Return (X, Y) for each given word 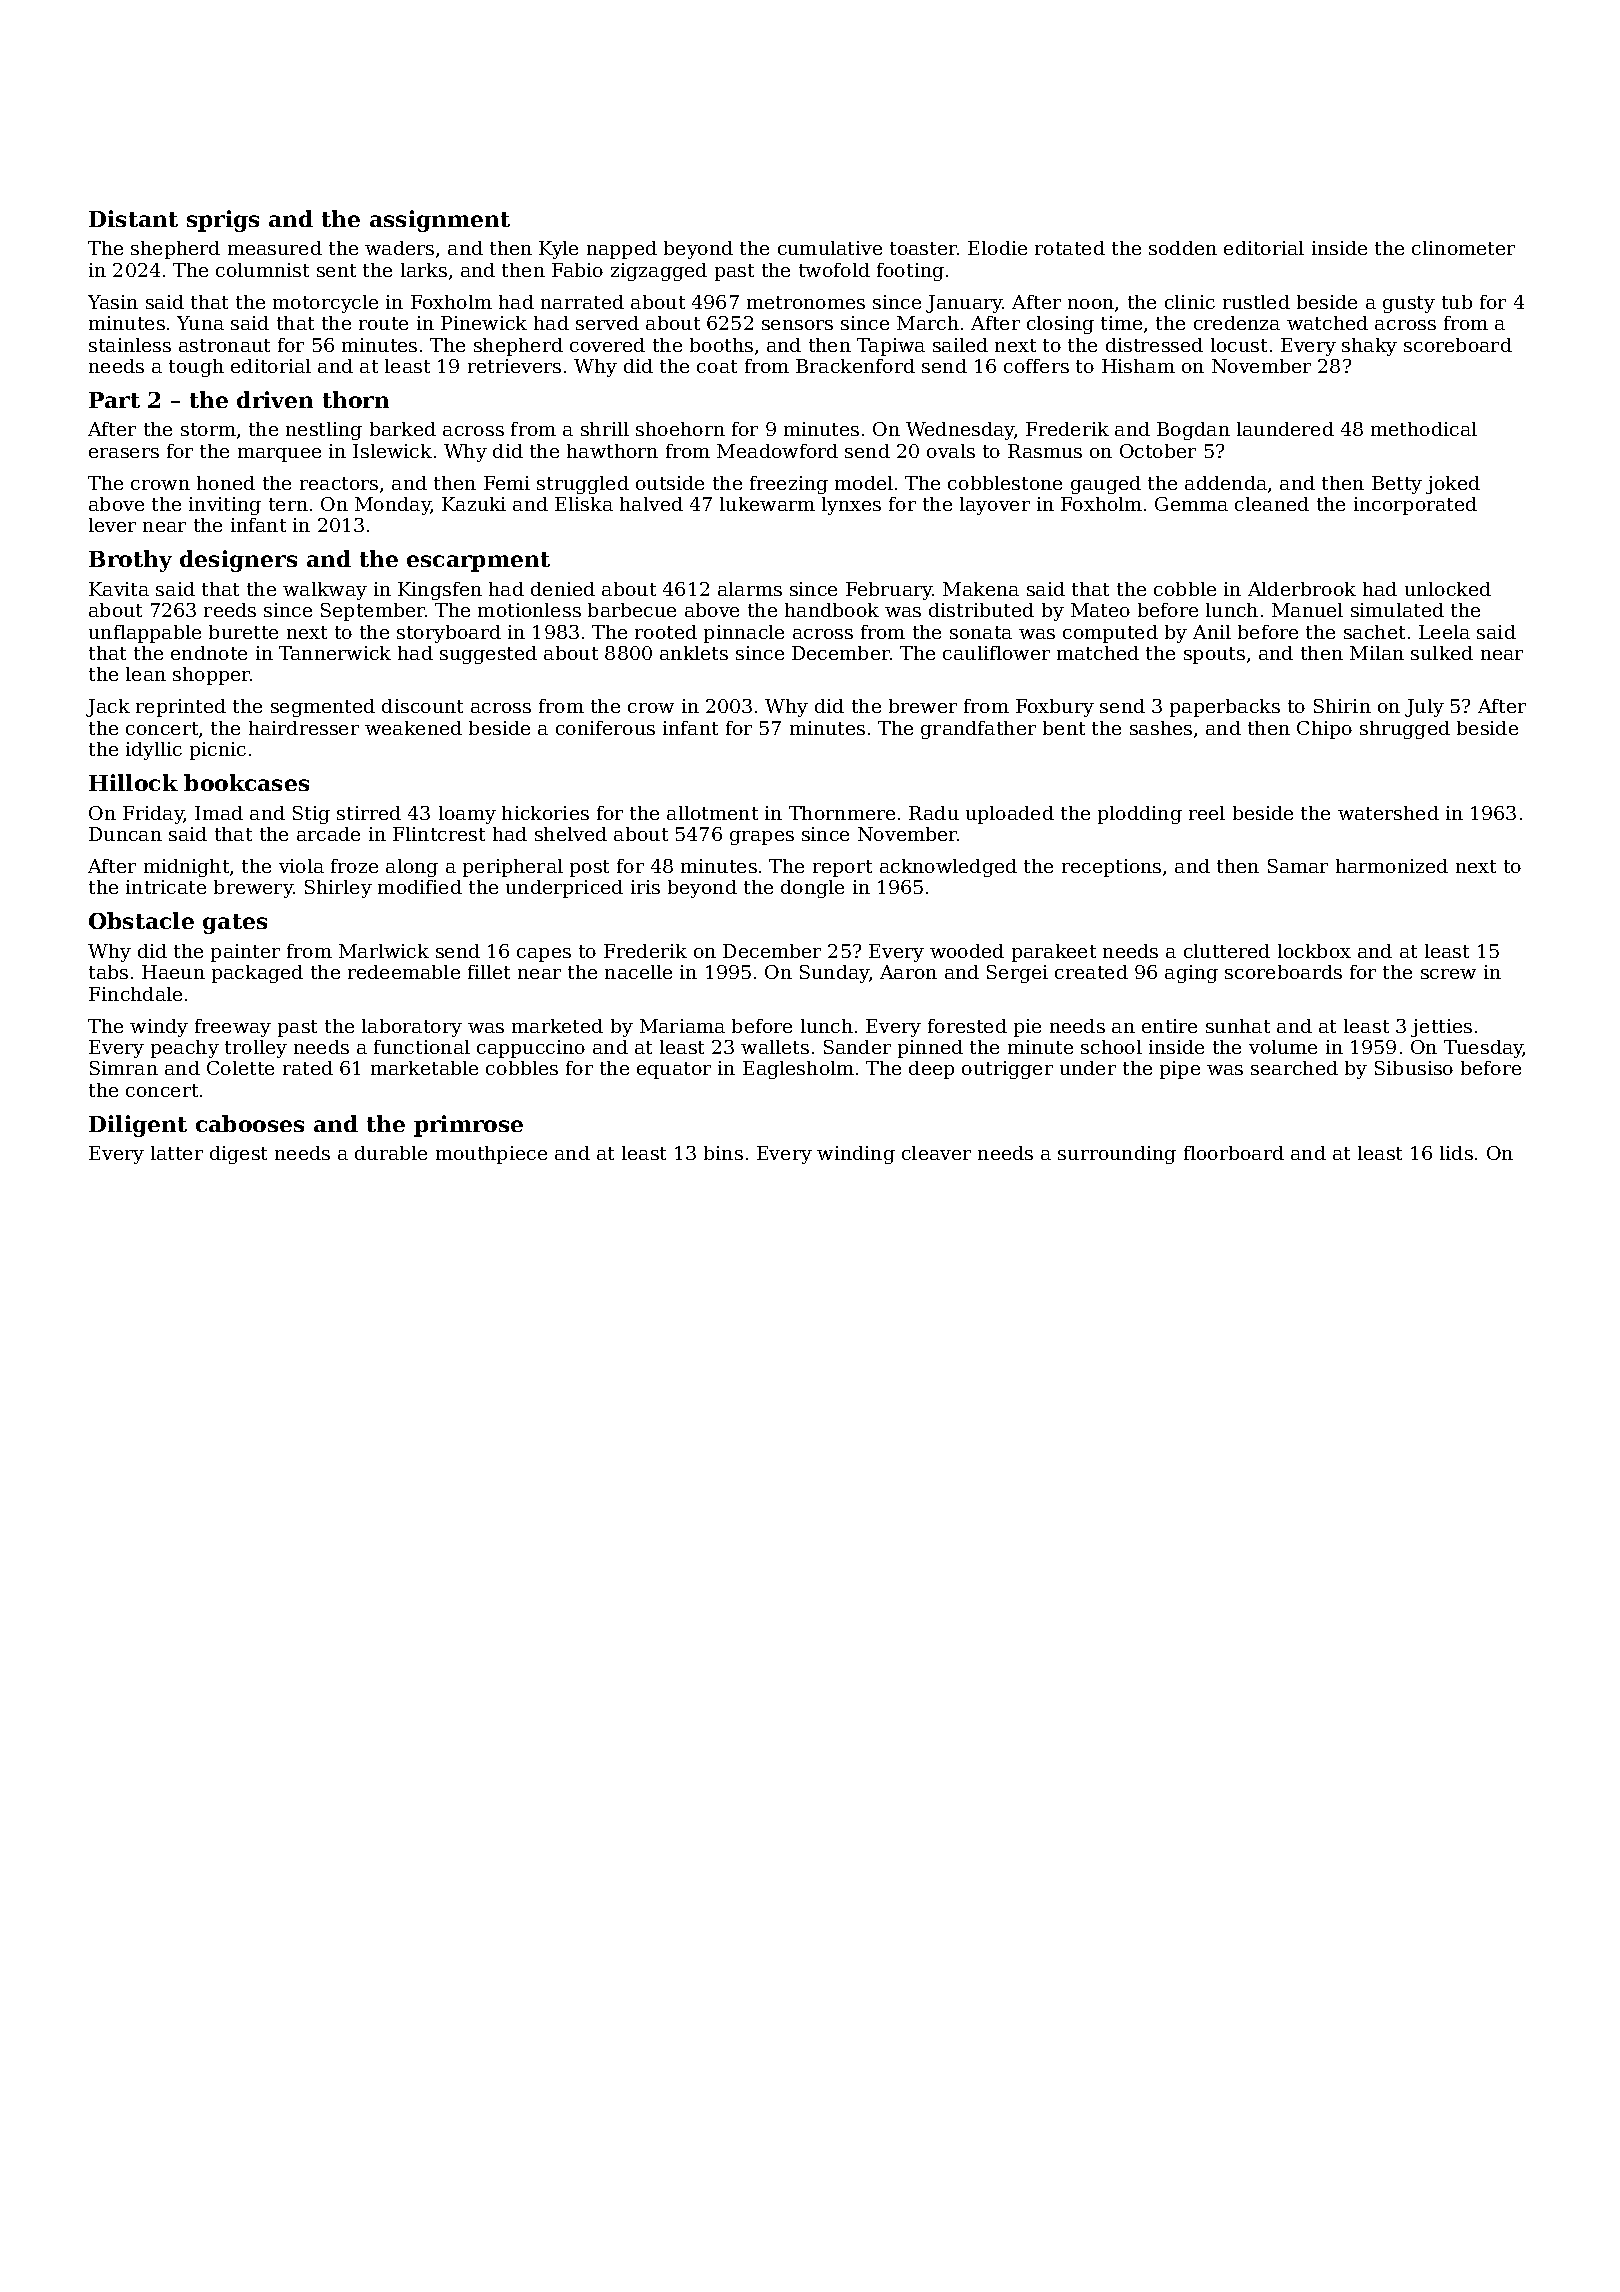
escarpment (478, 562)
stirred (369, 813)
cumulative (830, 248)
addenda (1226, 483)
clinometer (1463, 248)
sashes (1161, 728)
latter (177, 1153)
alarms (750, 589)
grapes (762, 838)
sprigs (223, 221)
